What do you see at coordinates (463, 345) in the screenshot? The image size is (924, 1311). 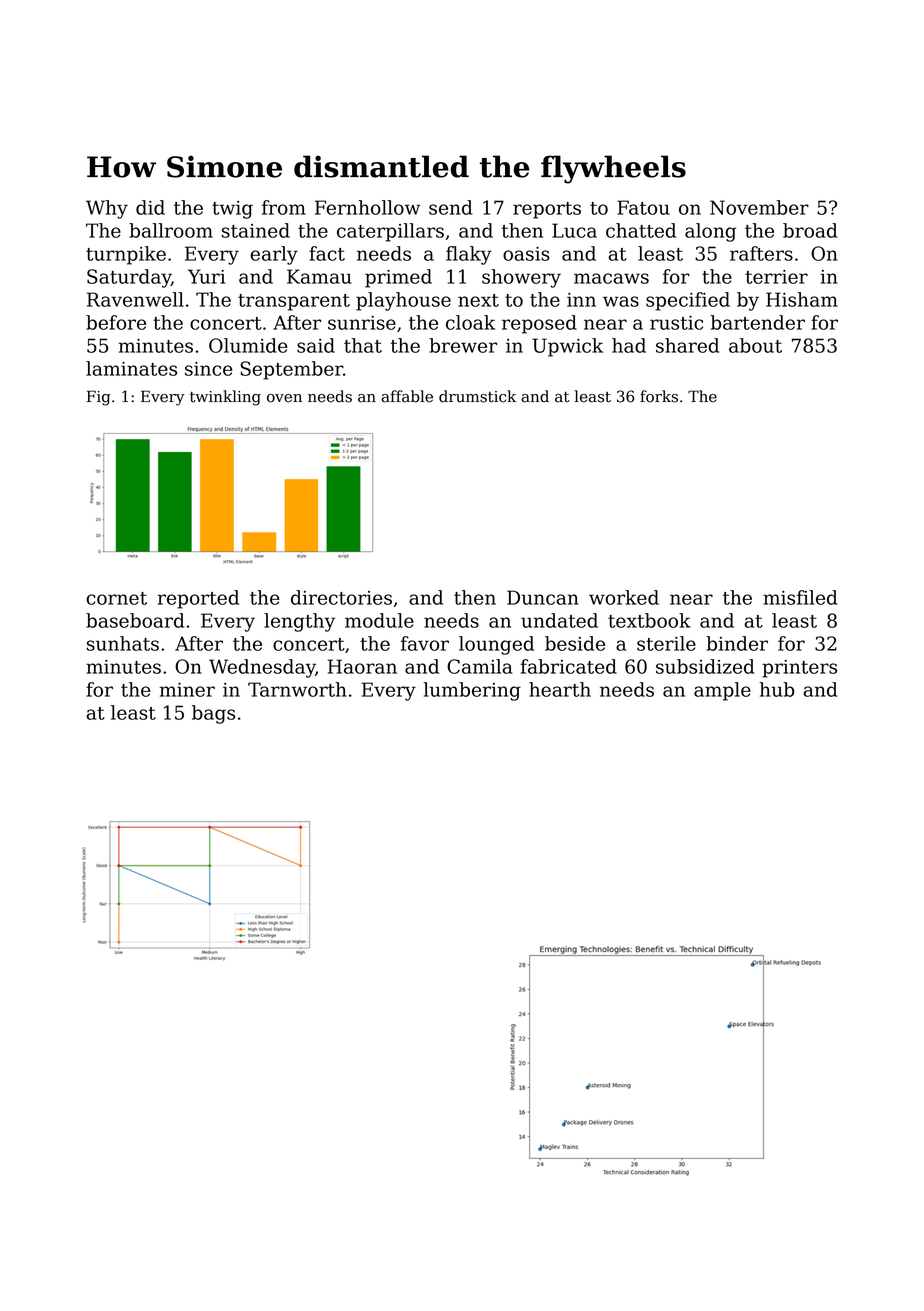 I see `brewer` at bounding box center [463, 345].
